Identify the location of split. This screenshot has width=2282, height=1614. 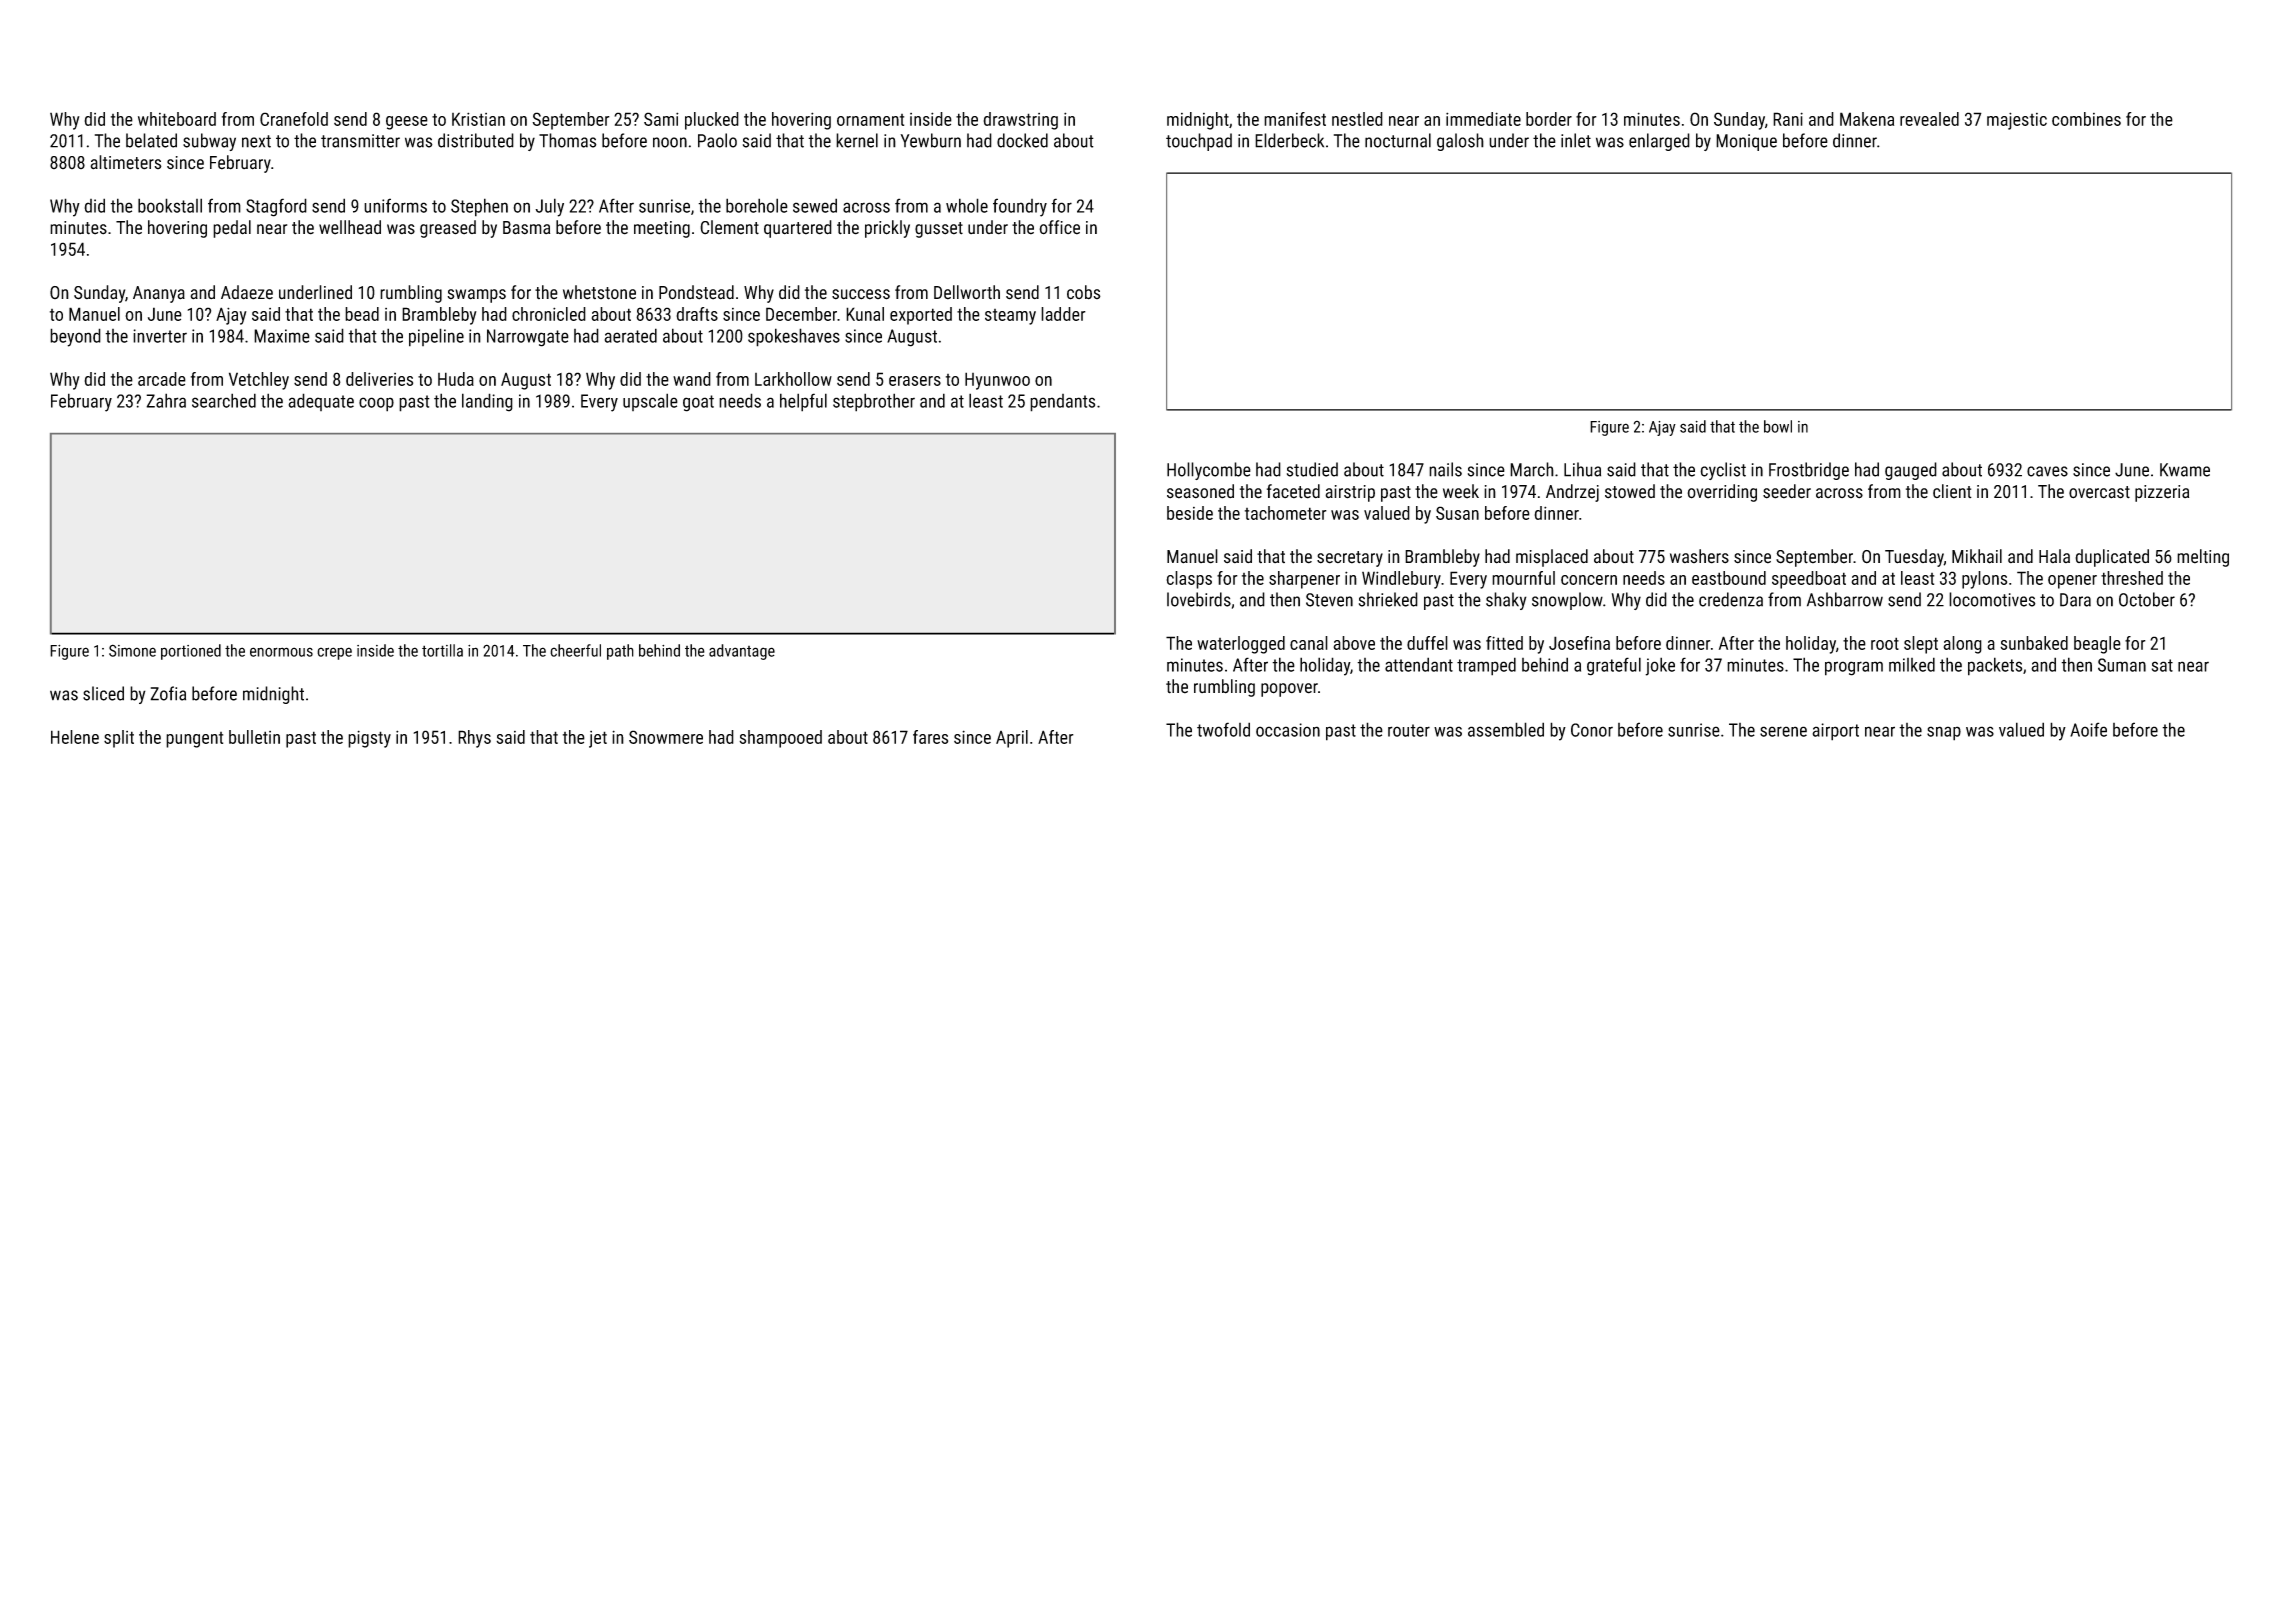
(119, 739).
